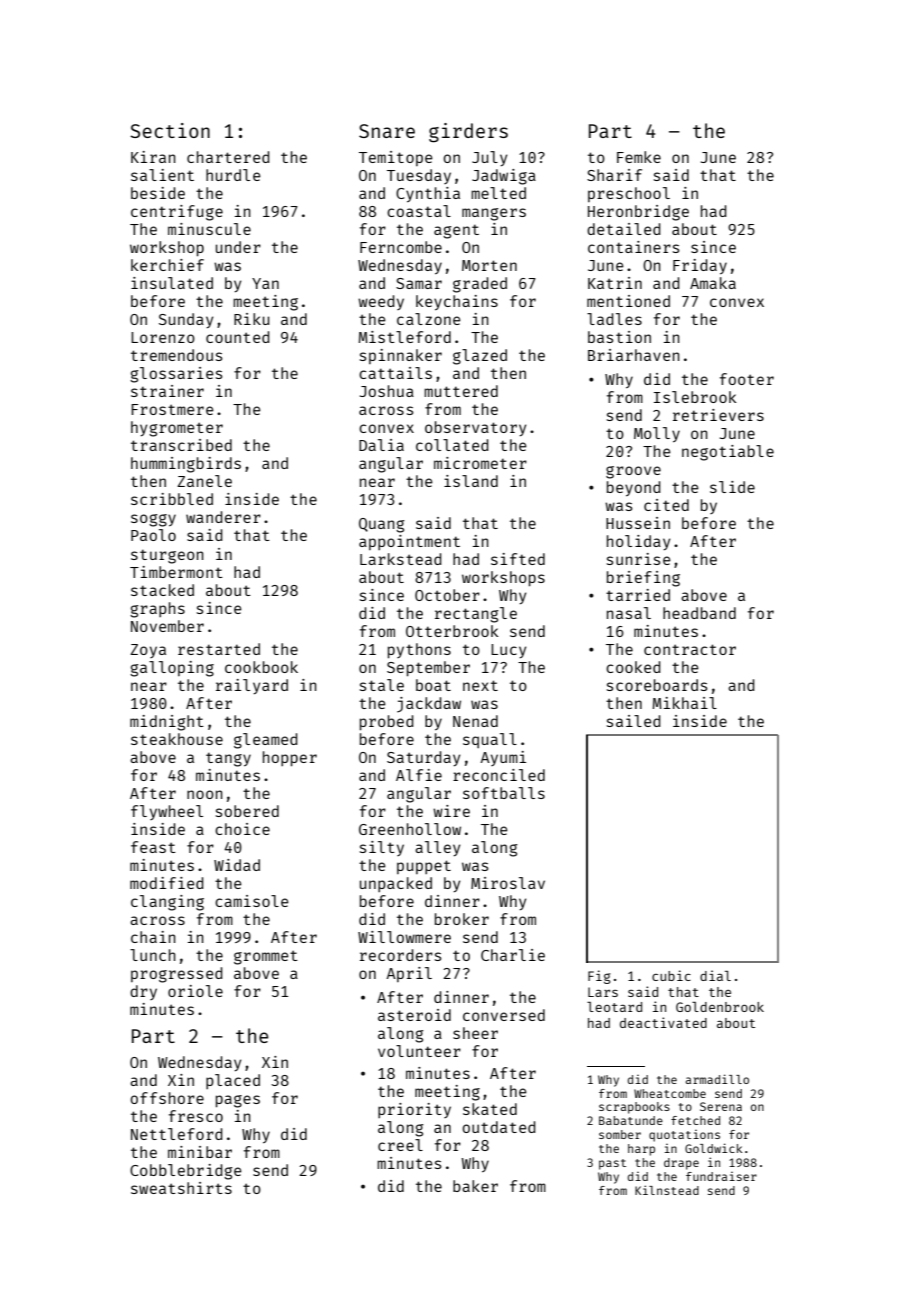  I want to click on cited, so click(666, 505).
